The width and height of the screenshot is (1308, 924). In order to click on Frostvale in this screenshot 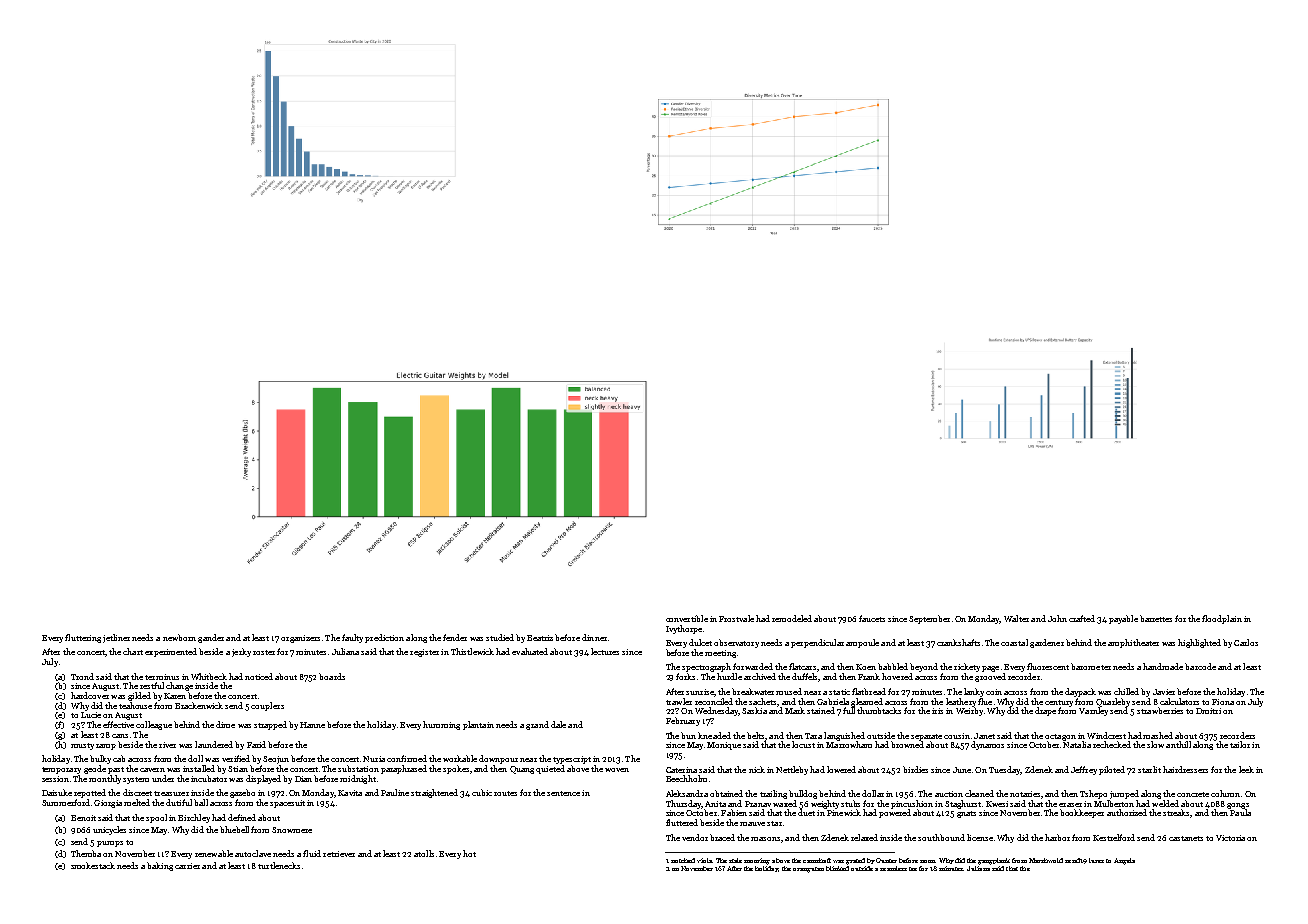, I will do `click(736, 618)`.
